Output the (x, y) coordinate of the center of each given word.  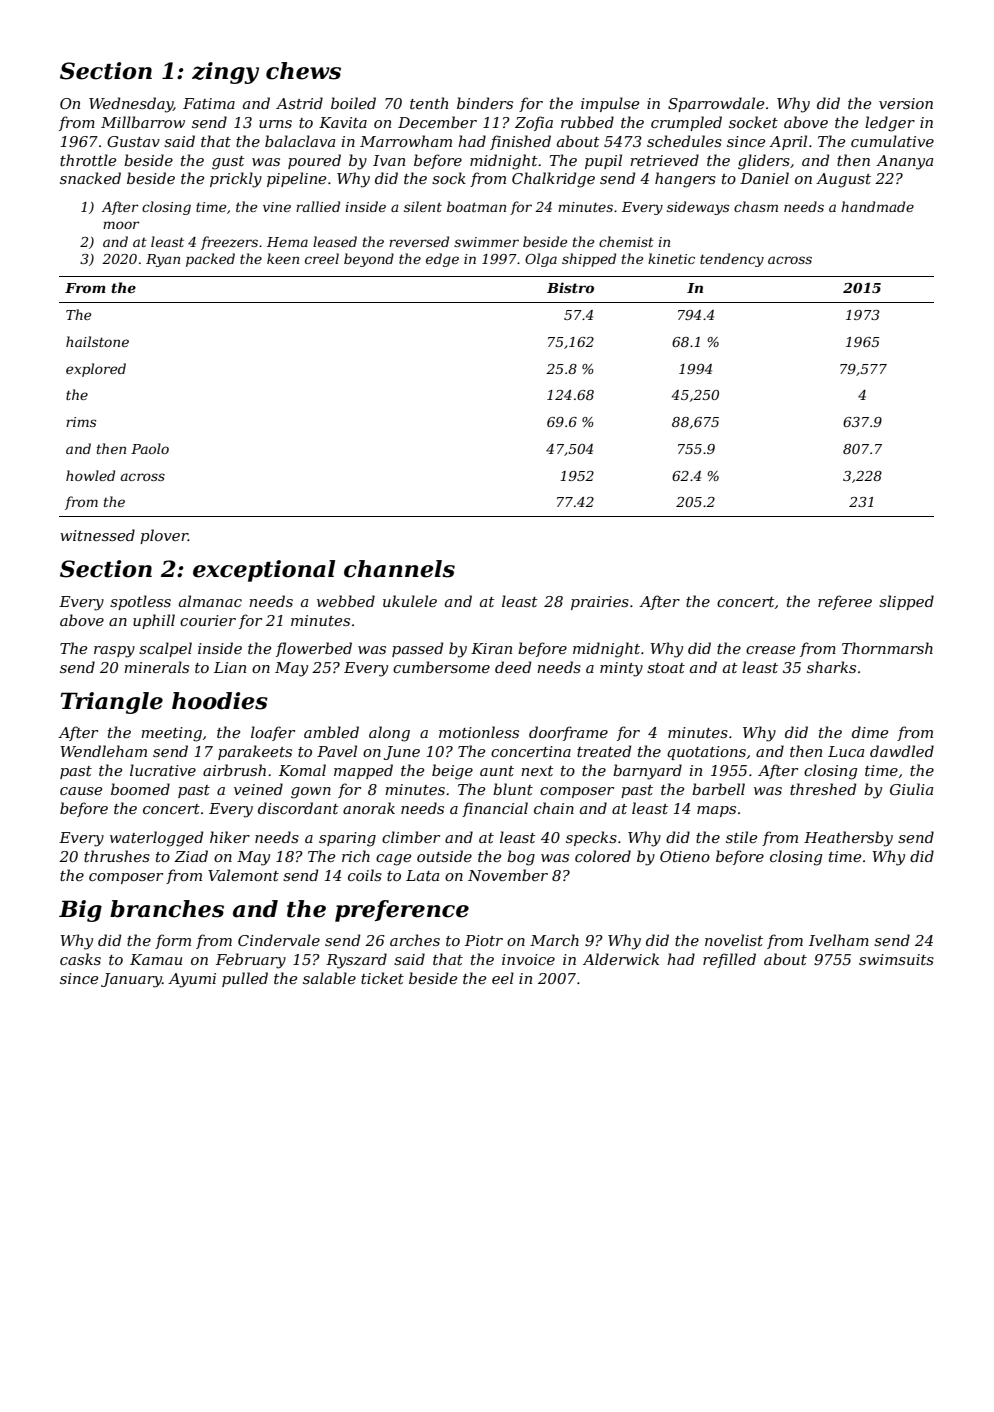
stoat (666, 668)
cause (81, 791)
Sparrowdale (716, 104)
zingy (225, 73)
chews (303, 71)
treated (604, 751)
